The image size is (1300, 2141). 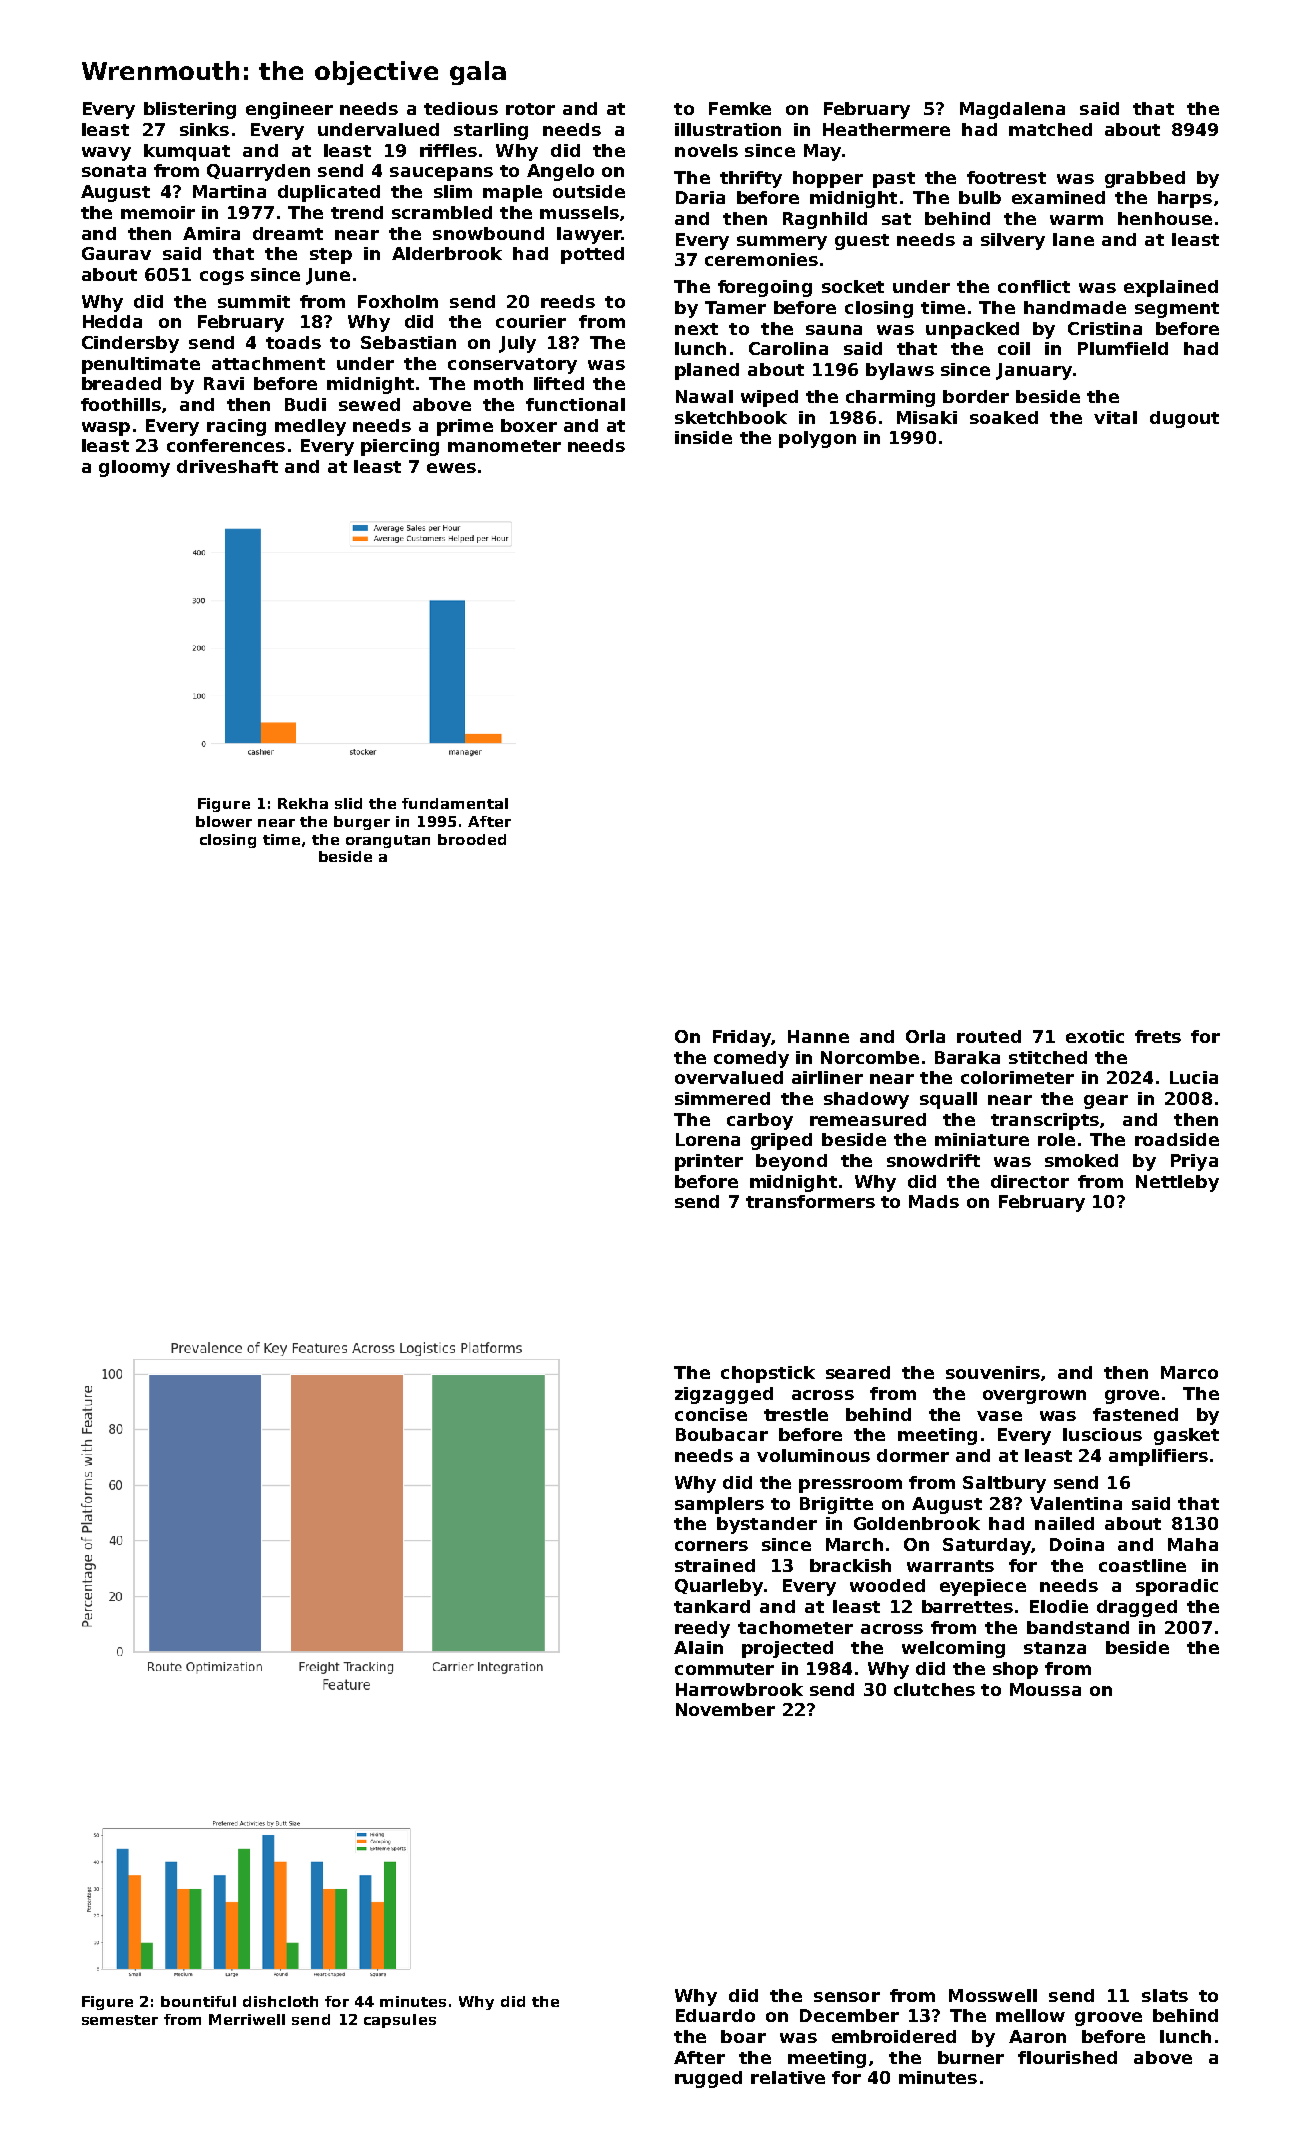 What do you see at coordinates (280, 2001) in the screenshot?
I see `dishcloth` at bounding box center [280, 2001].
